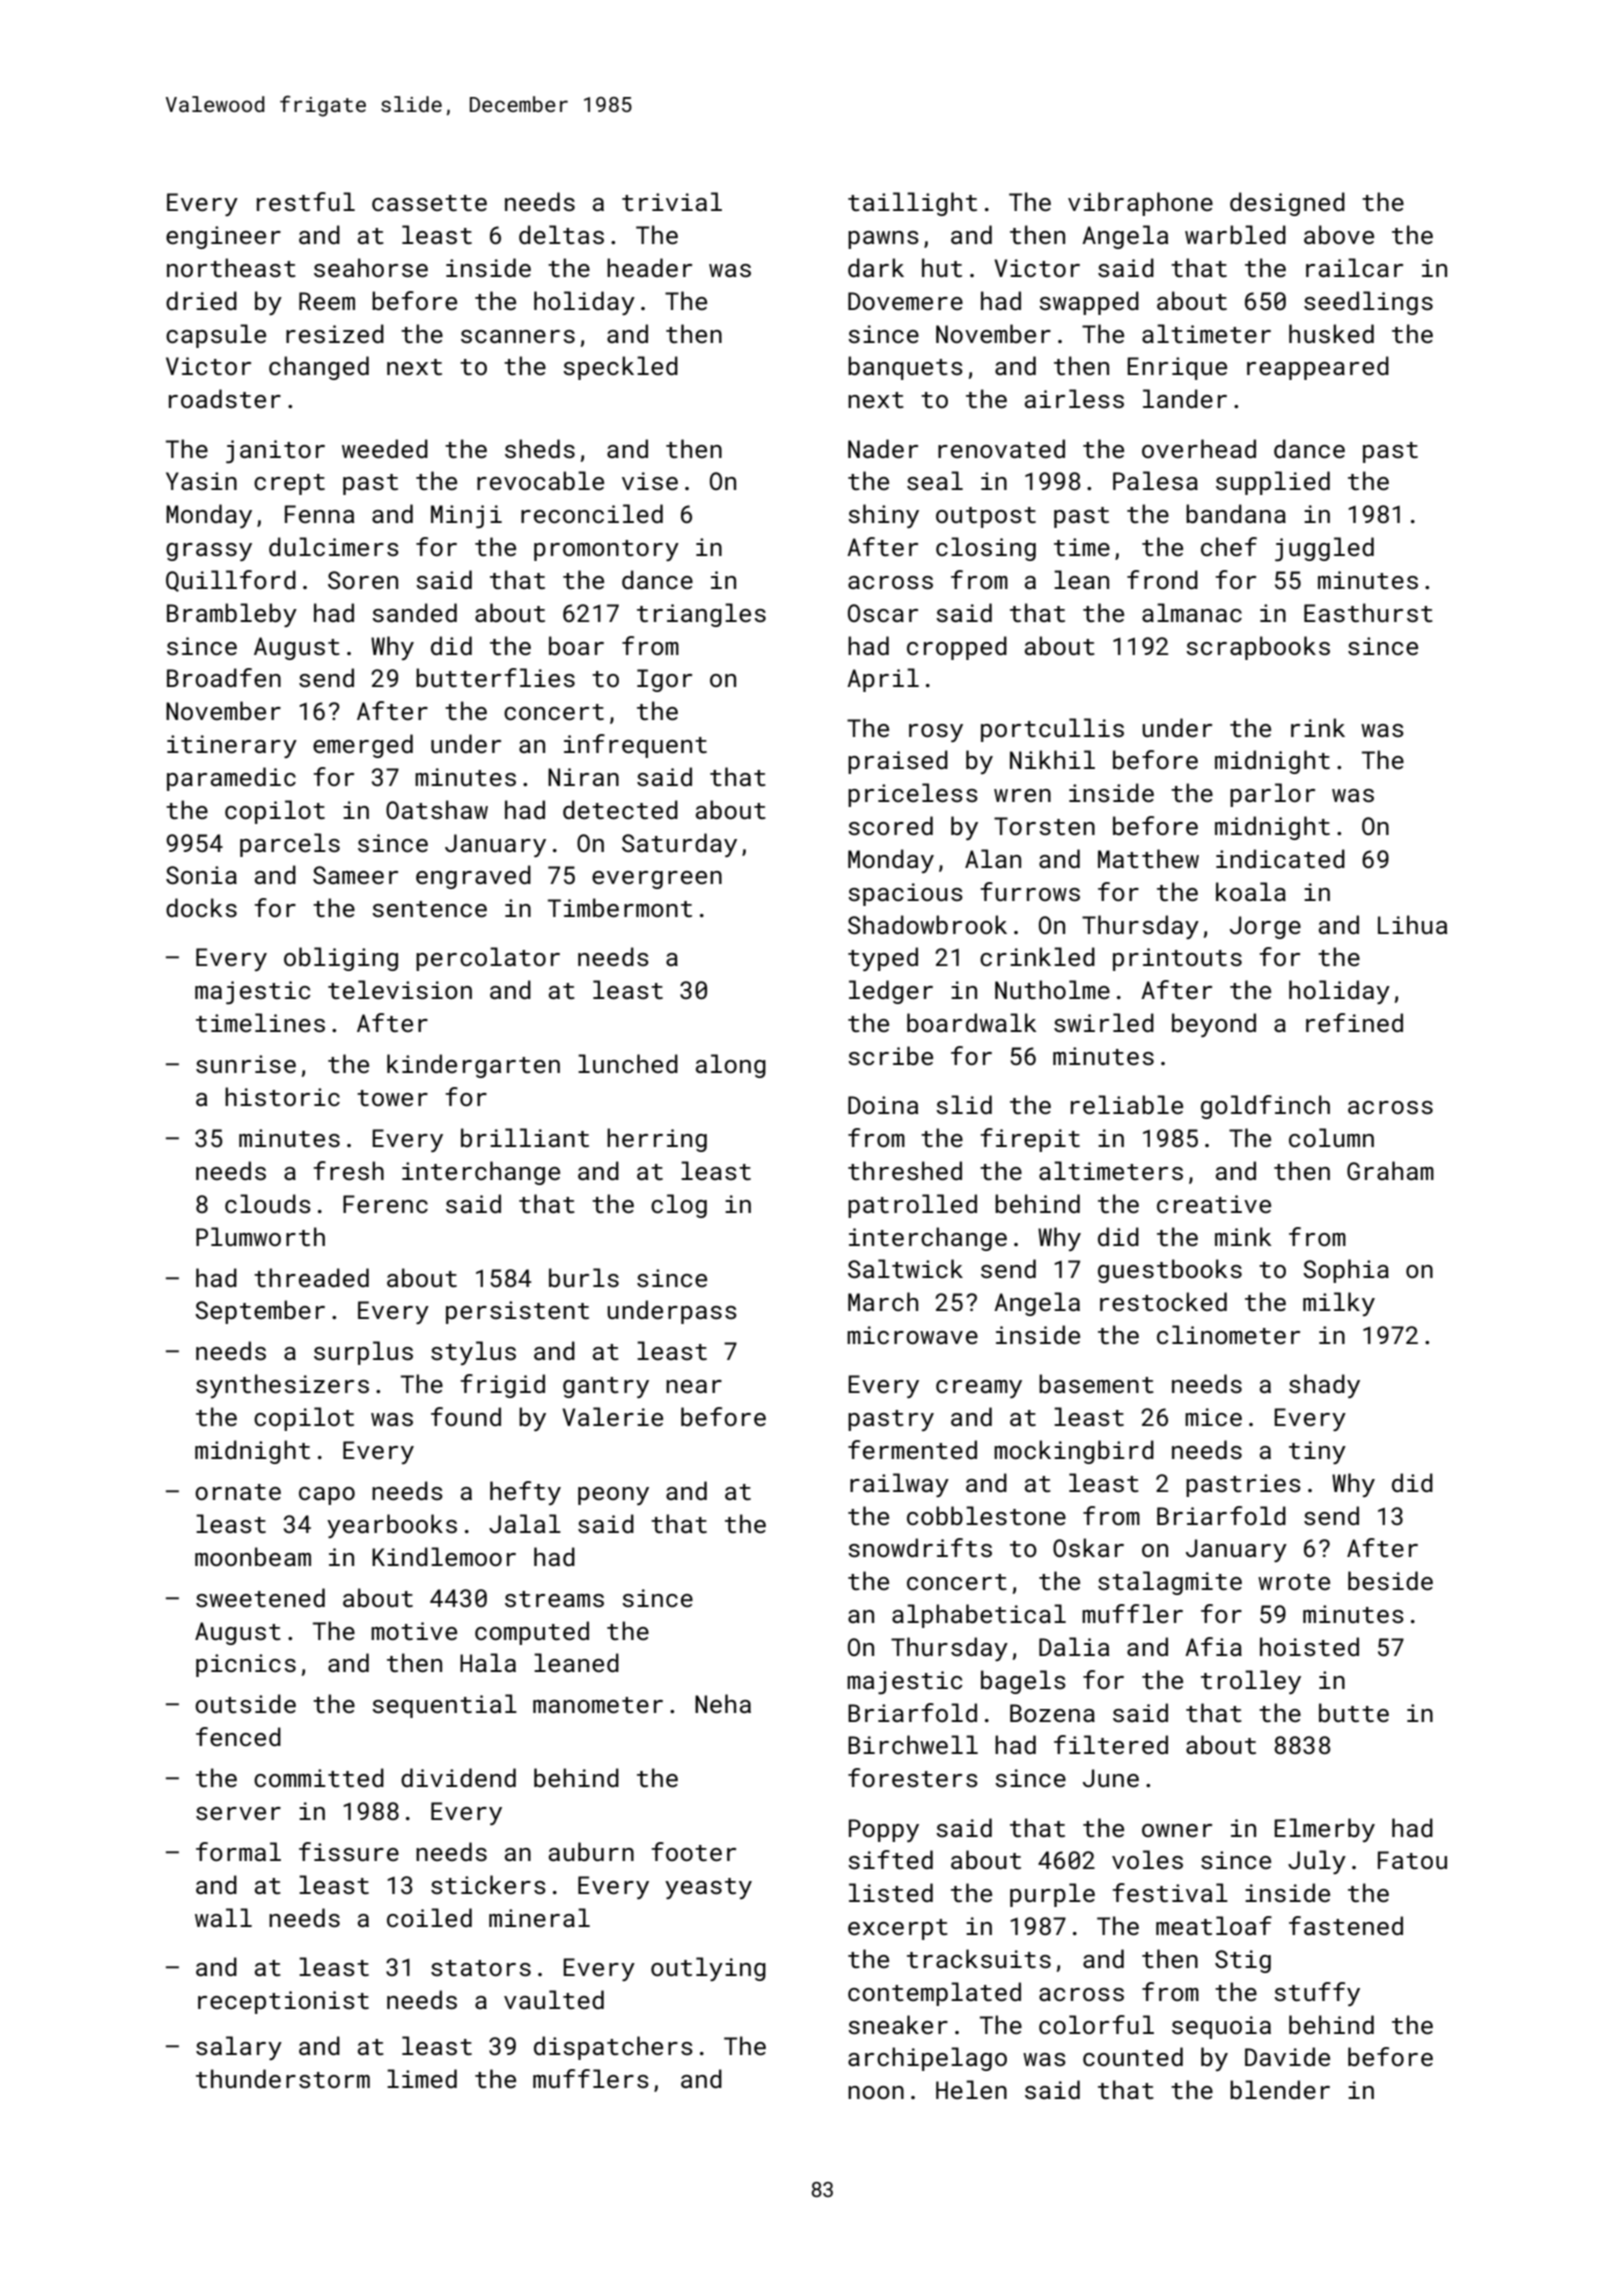 This screenshot has height=2292, width=1620. What do you see at coordinates (1317, 1452) in the screenshot?
I see `tiny` at bounding box center [1317, 1452].
